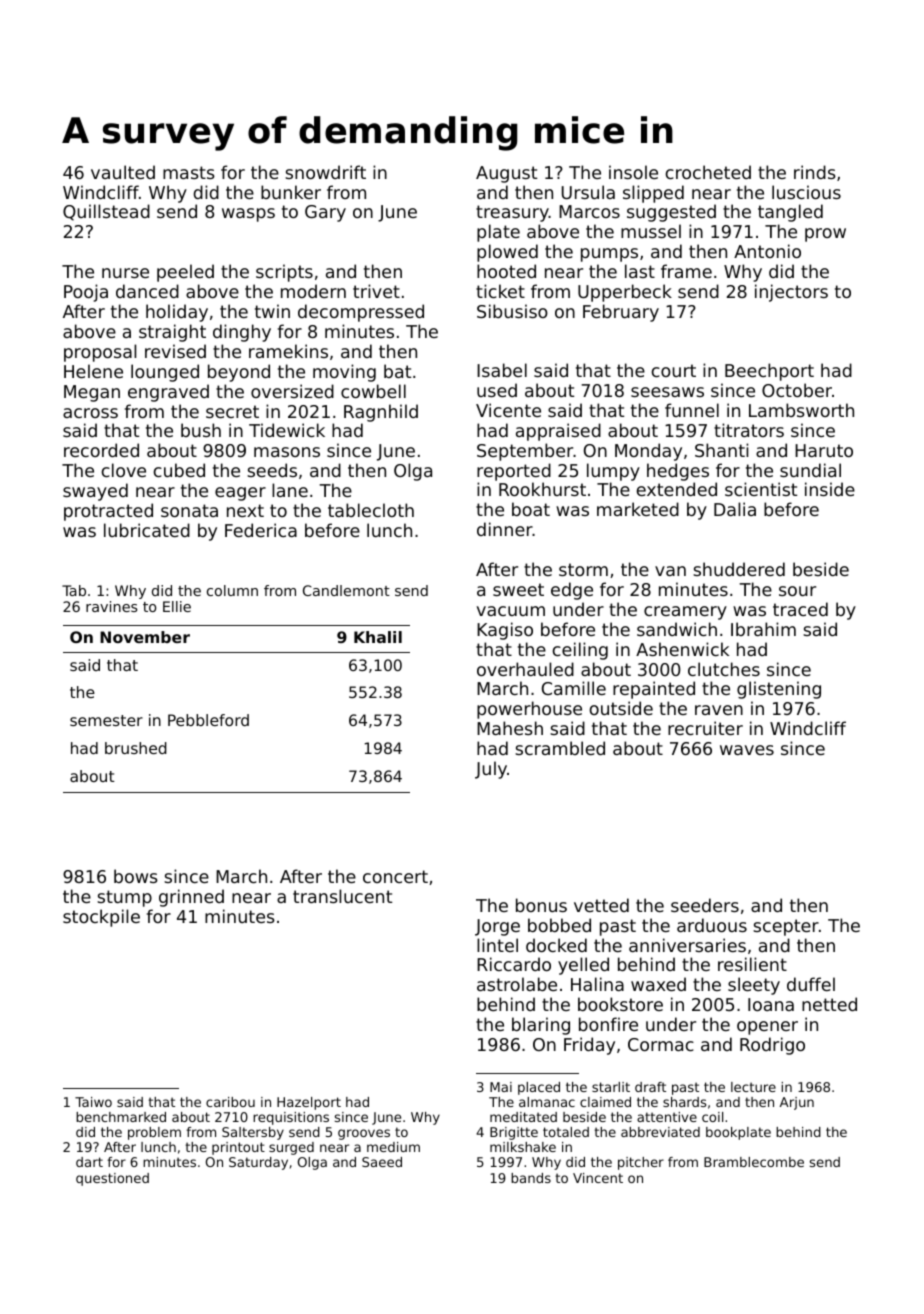 Image resolution: width=924 pixels, height=1314 pixels. Describe the element at coordinates (506, 174) in the document. I see `August` at that location.
